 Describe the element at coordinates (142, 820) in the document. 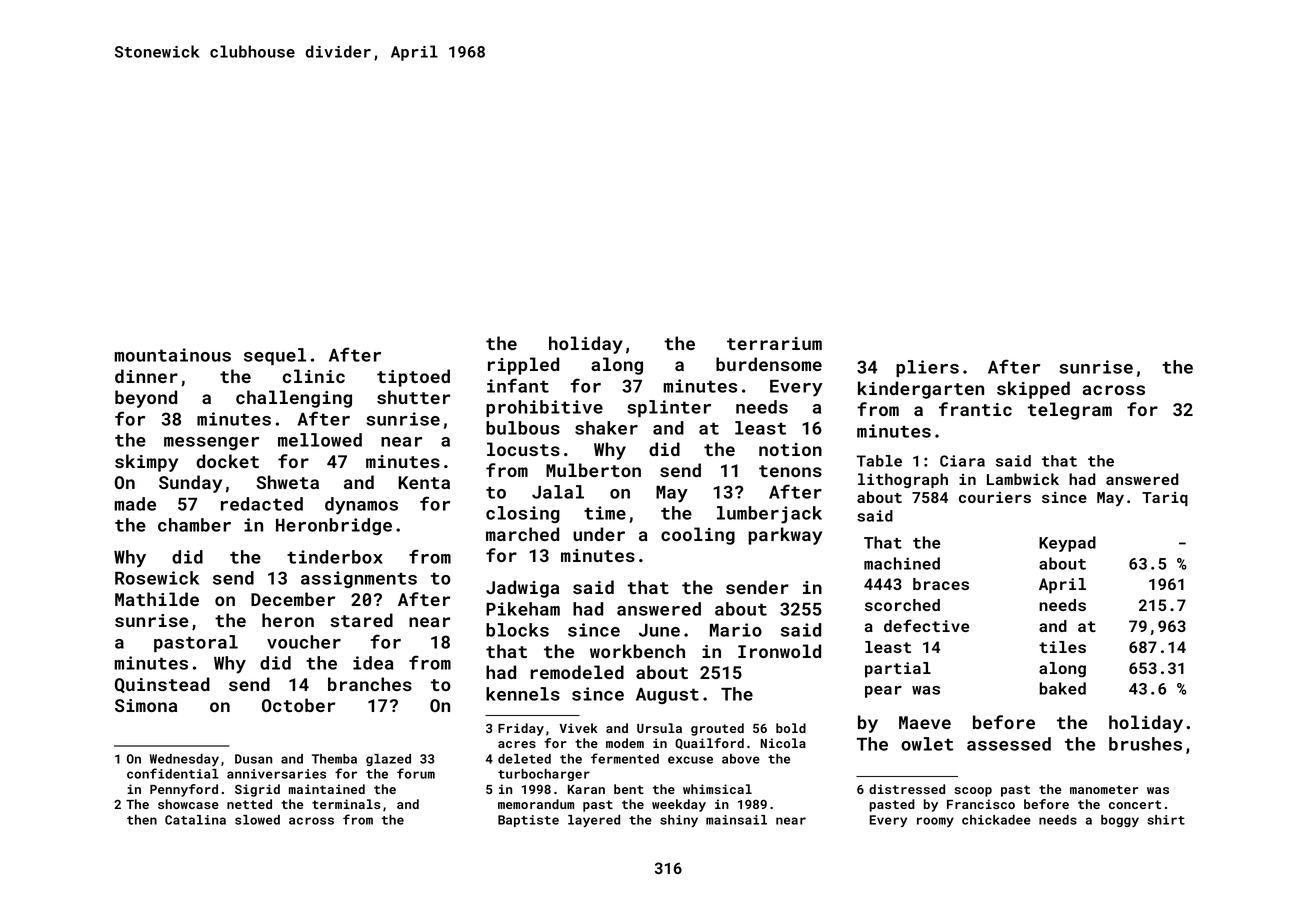

I see `then` at that location.
